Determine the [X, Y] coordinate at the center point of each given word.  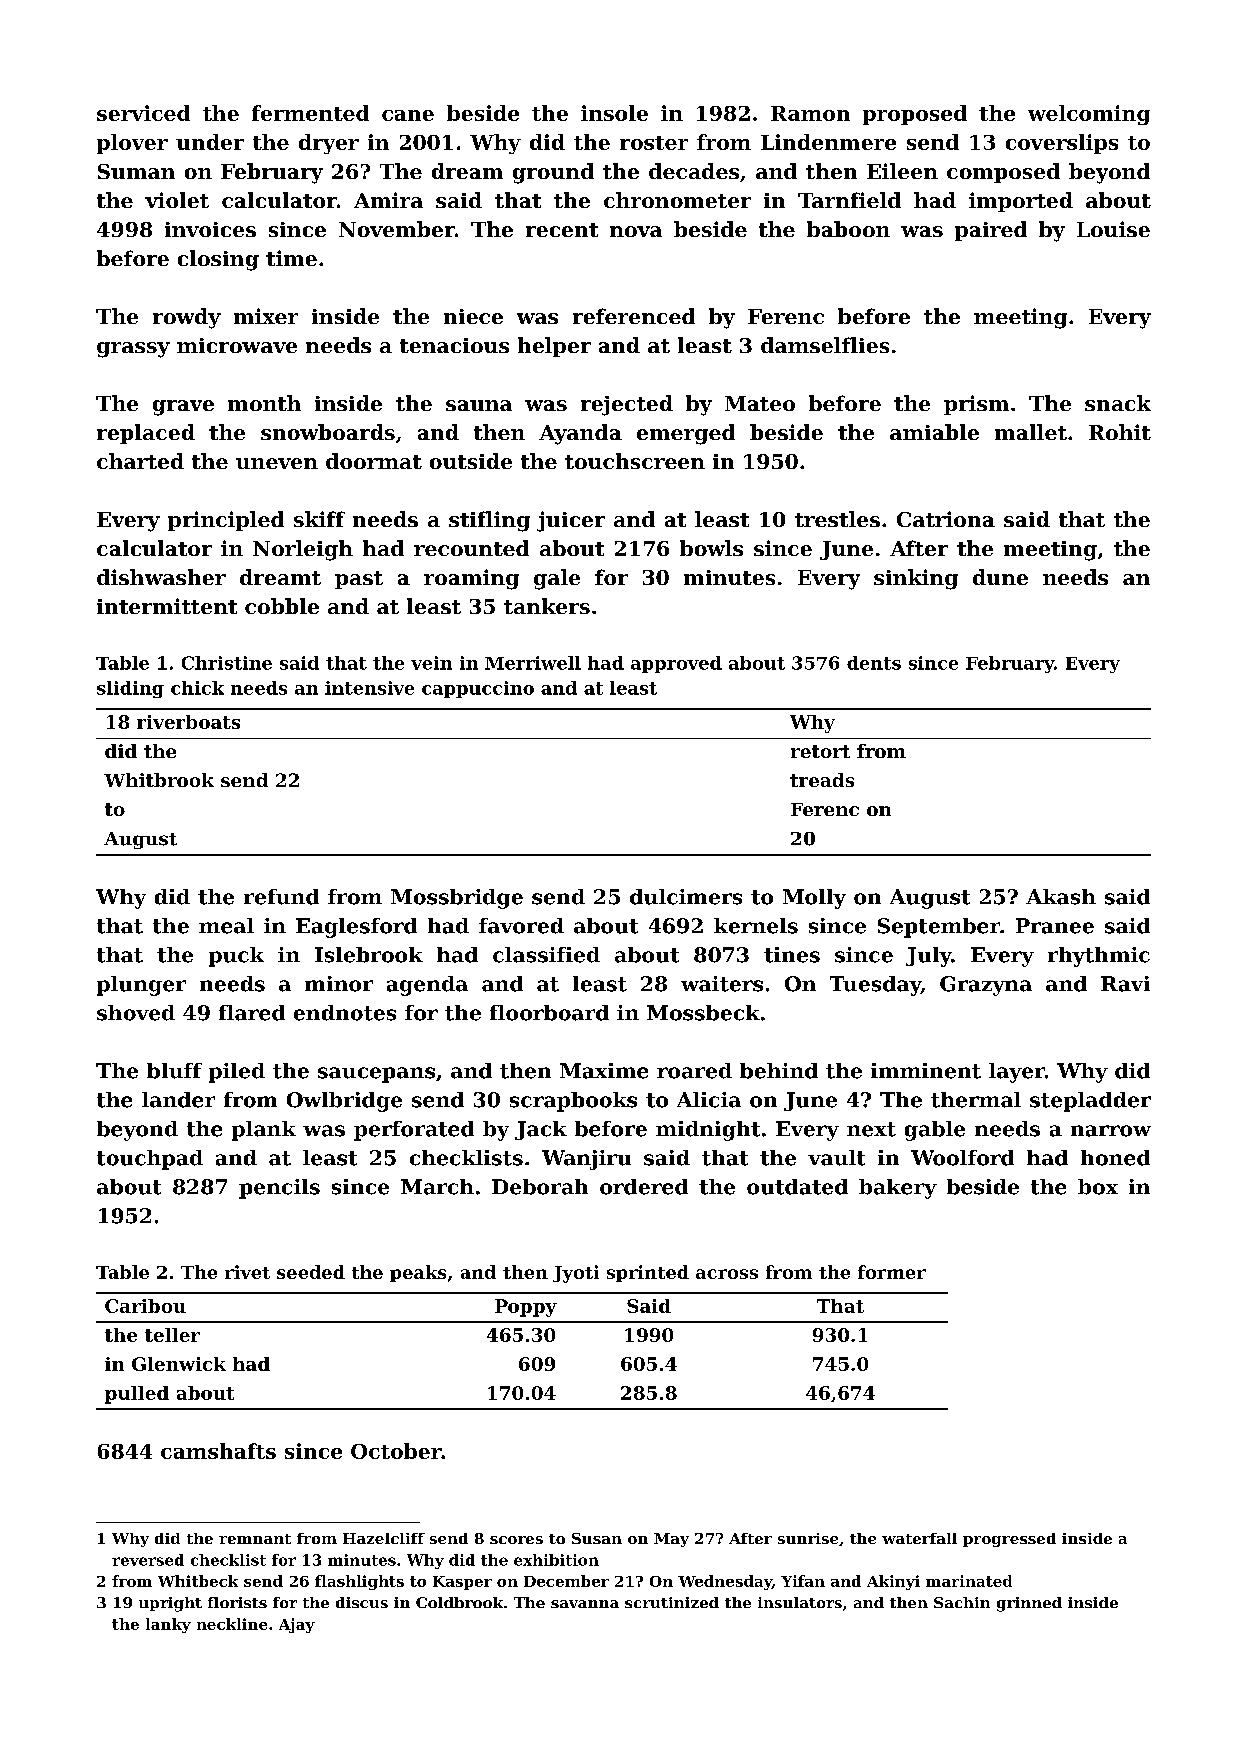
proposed [915, 115]
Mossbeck [703, 1013]
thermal [976, 1100]
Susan [597, 1538]
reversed [148, 1560]
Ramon [810, 113]
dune [1000, 577]
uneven [277, 463]
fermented [310, 113]
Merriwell [533, 663]
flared [252, 1013]
